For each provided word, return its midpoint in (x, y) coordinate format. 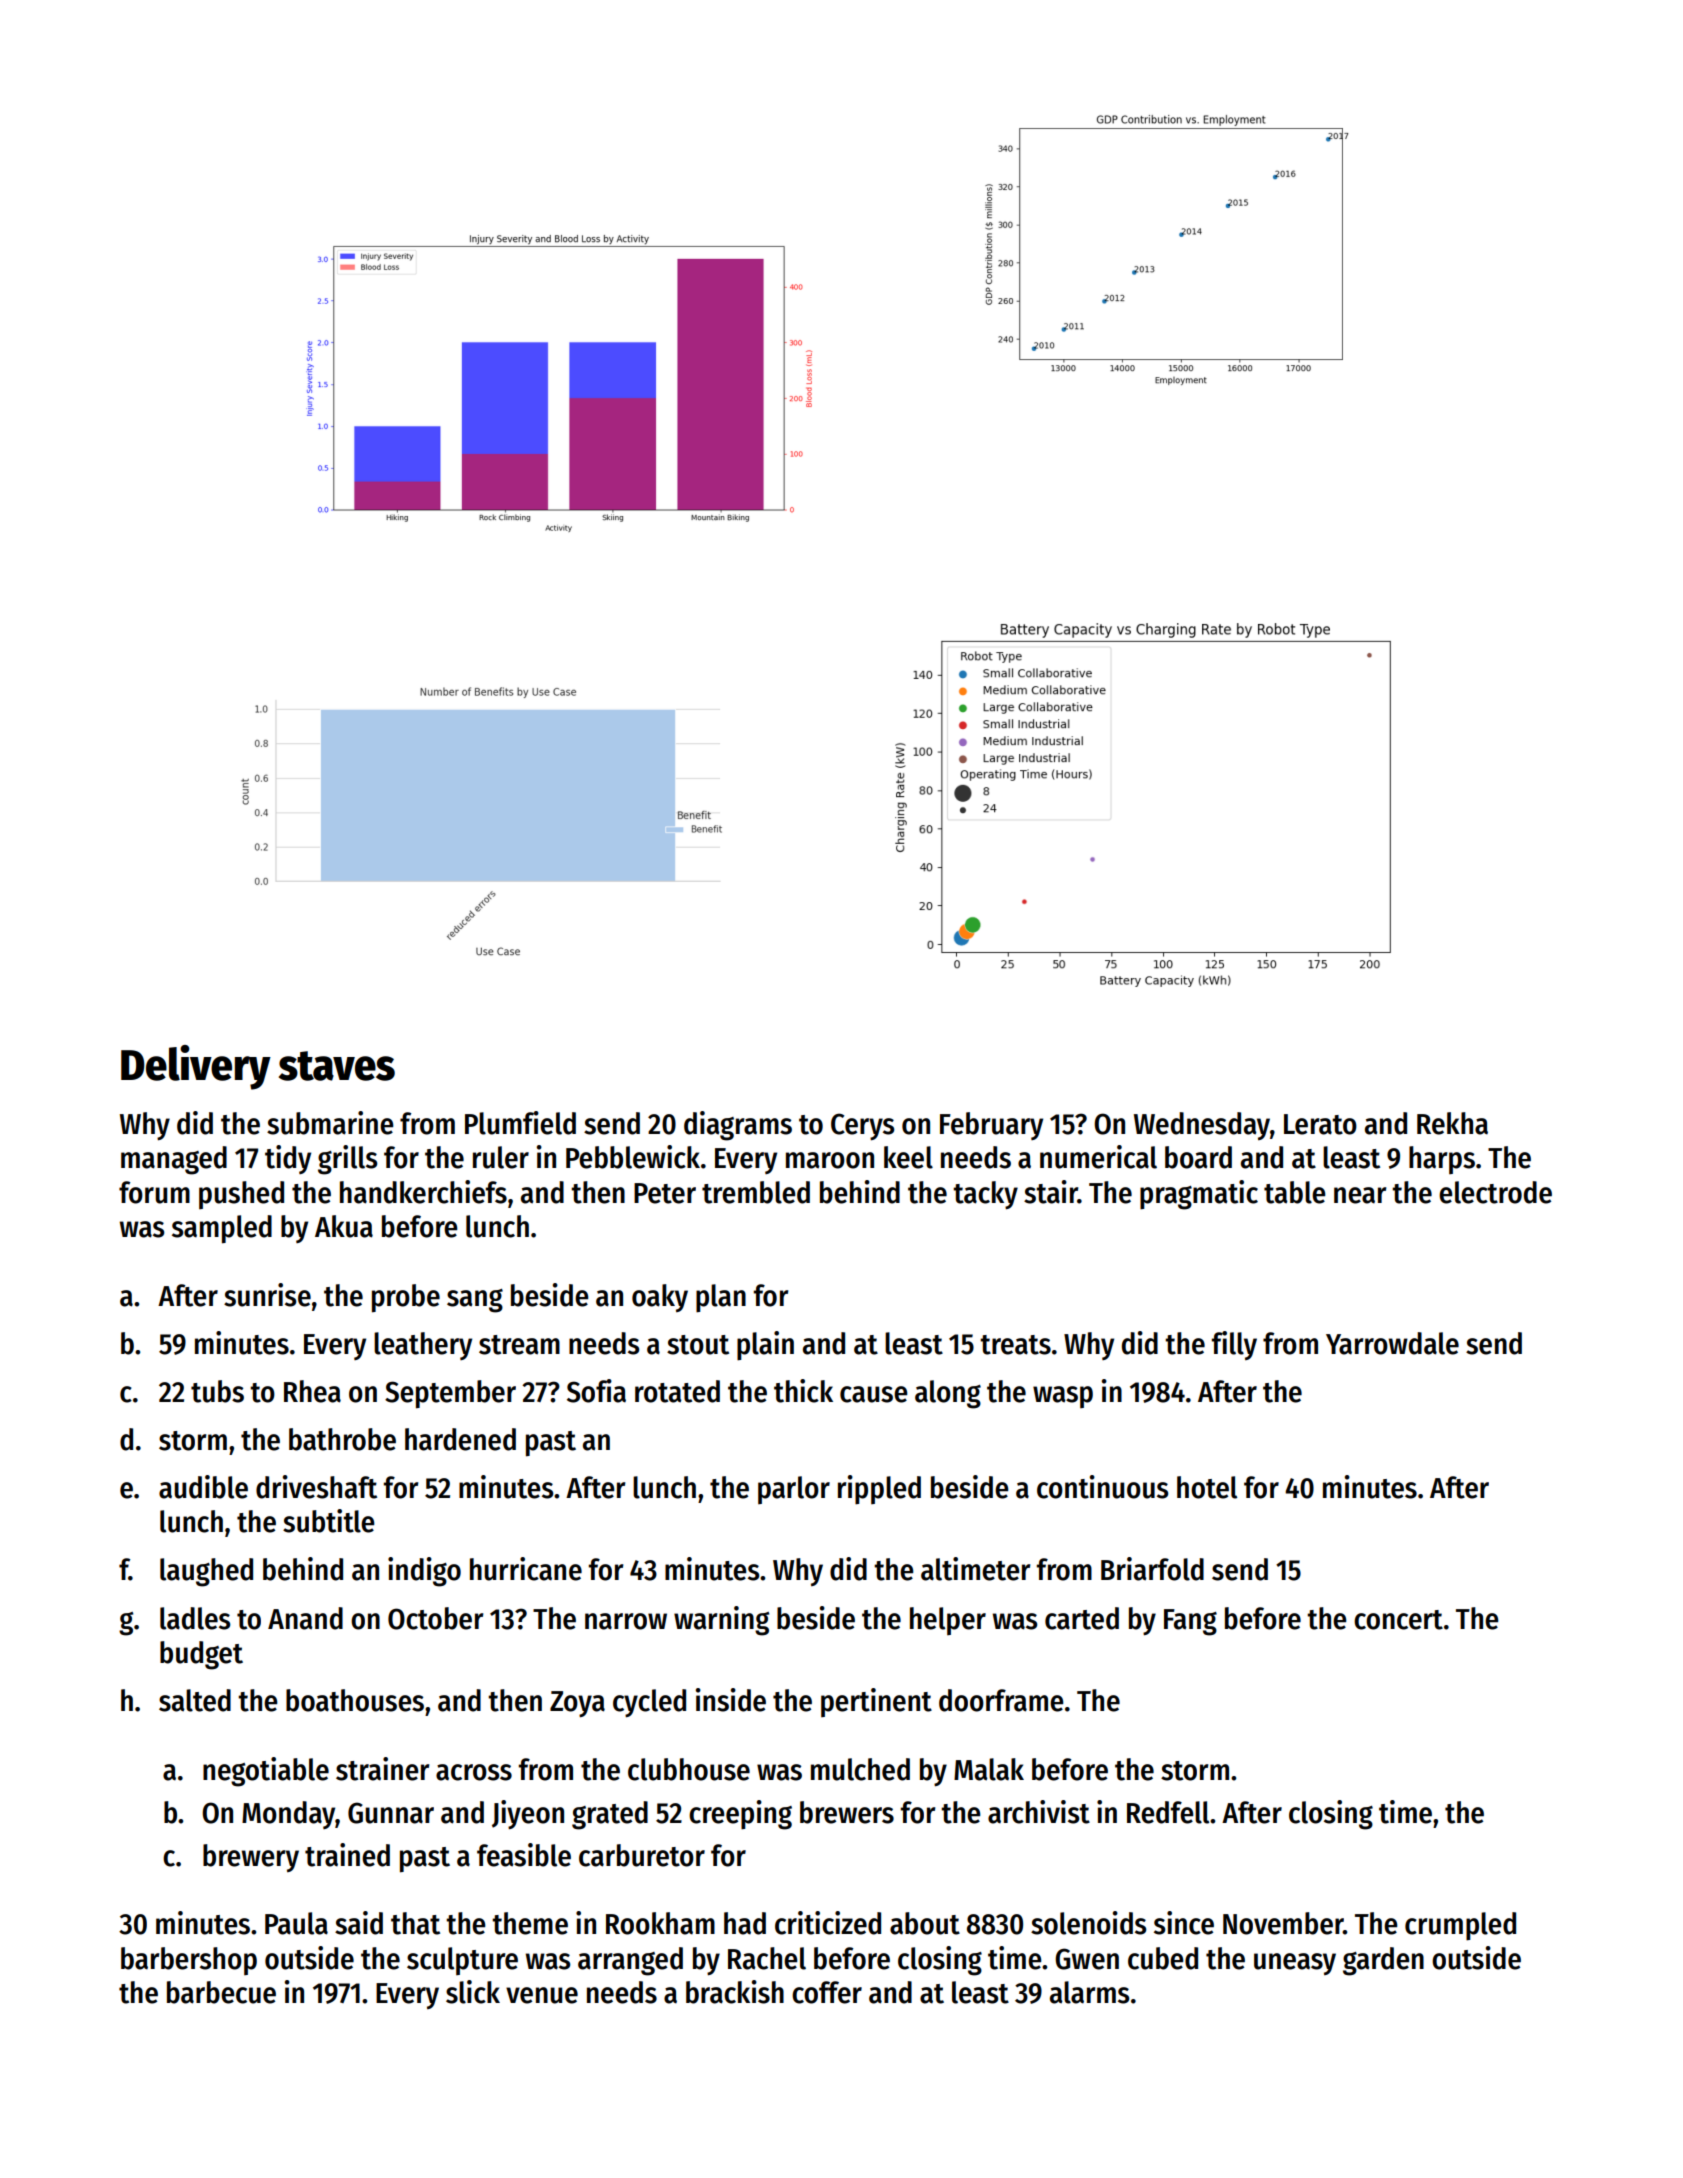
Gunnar (391, 1813)
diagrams (738, 1126)
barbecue (221, 1992)
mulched (860, 1769)
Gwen (1087, 1959)
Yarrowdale (1392, 1343)
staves (337, 1066)
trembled (756, 1192)
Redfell (1168, 1812)
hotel (1207, 1487)
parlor (794, 1490)
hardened (460, 1439)
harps (1442, 1160)
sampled (222, 1229)
